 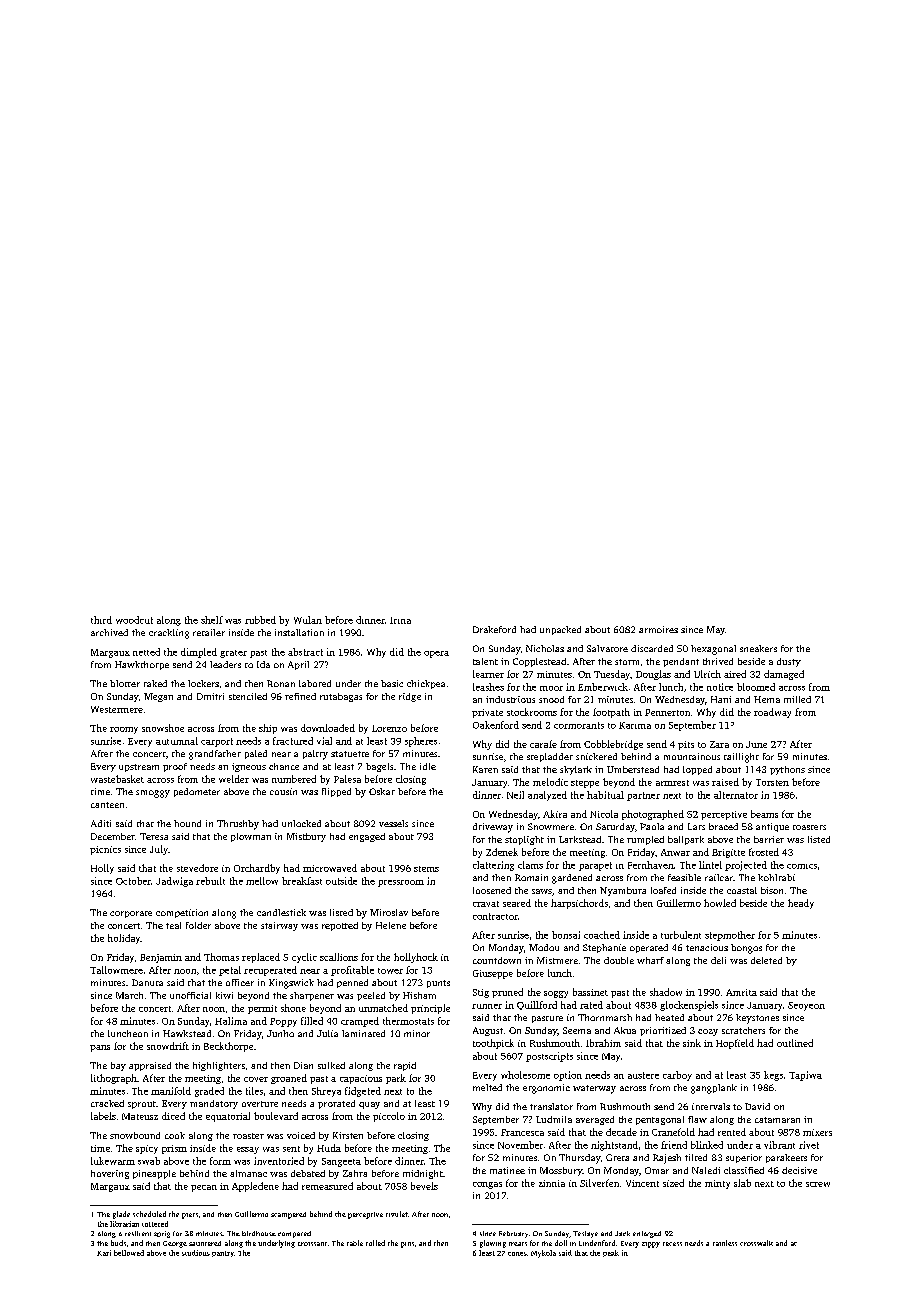 What do you see at coordinates (400, 620) in the image?
I see `Irina` at bounding box center [400, 620].
